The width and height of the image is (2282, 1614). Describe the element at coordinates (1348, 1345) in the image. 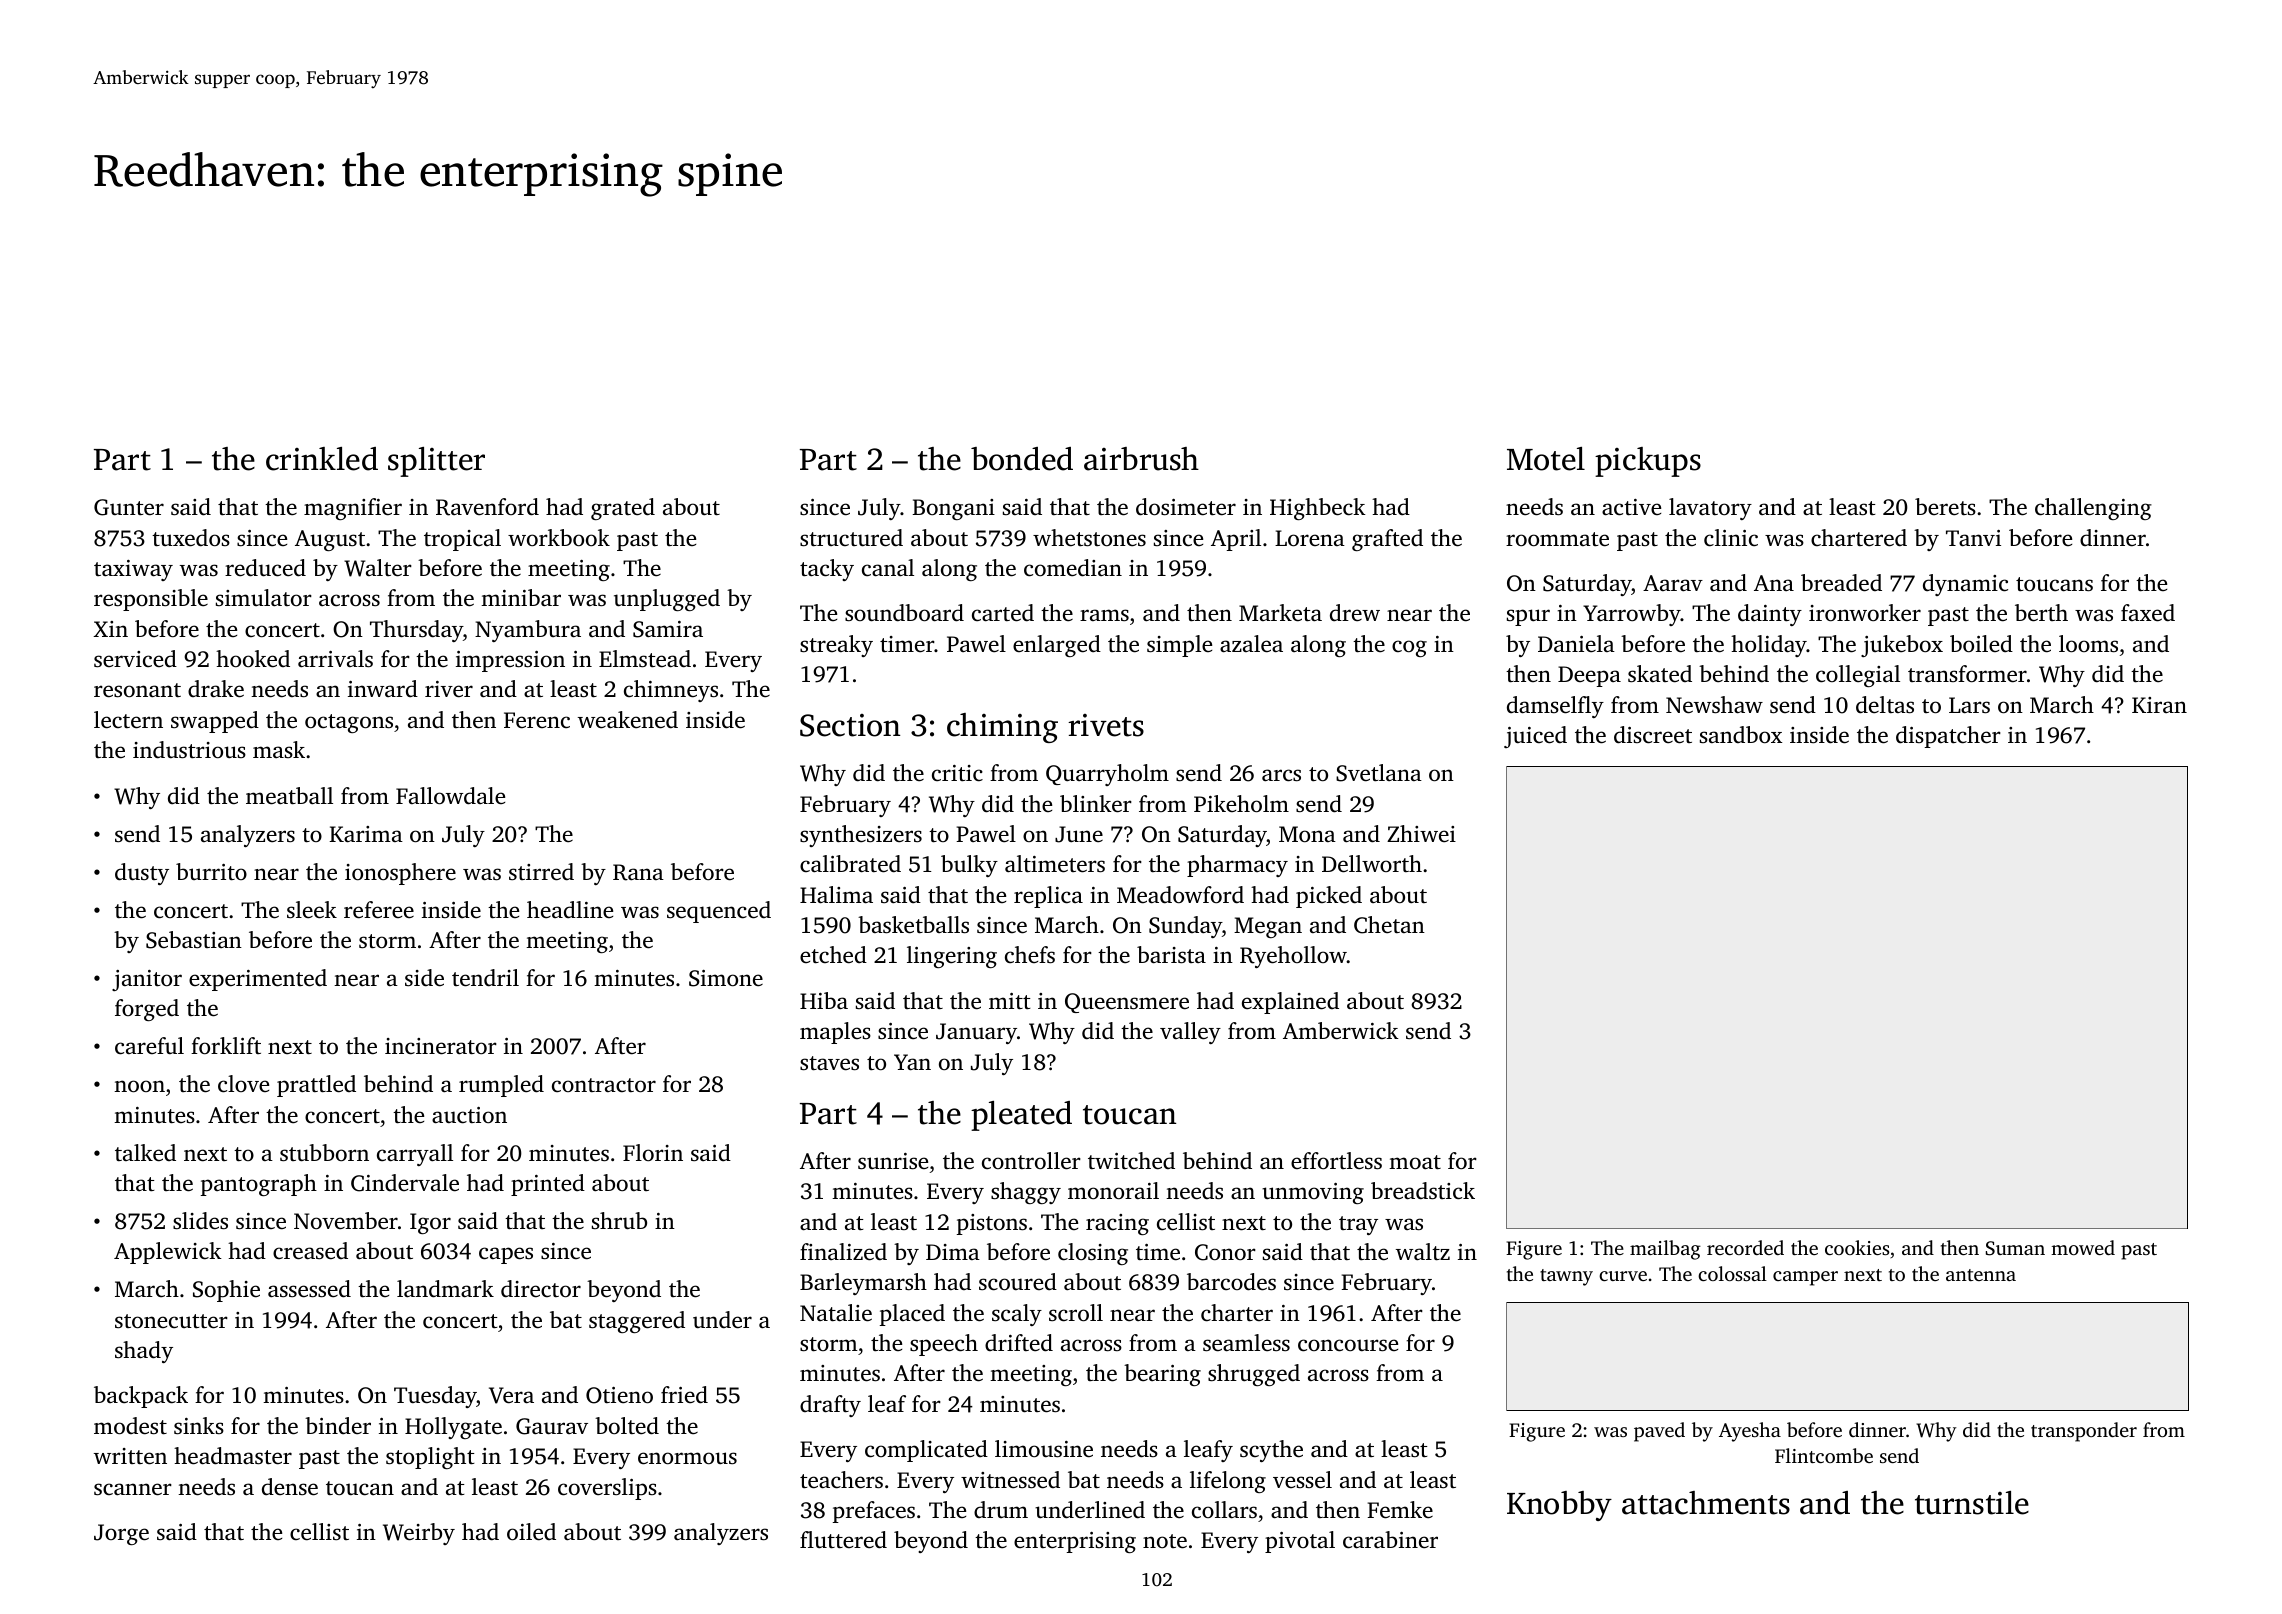

I see `concourse` at that location.
